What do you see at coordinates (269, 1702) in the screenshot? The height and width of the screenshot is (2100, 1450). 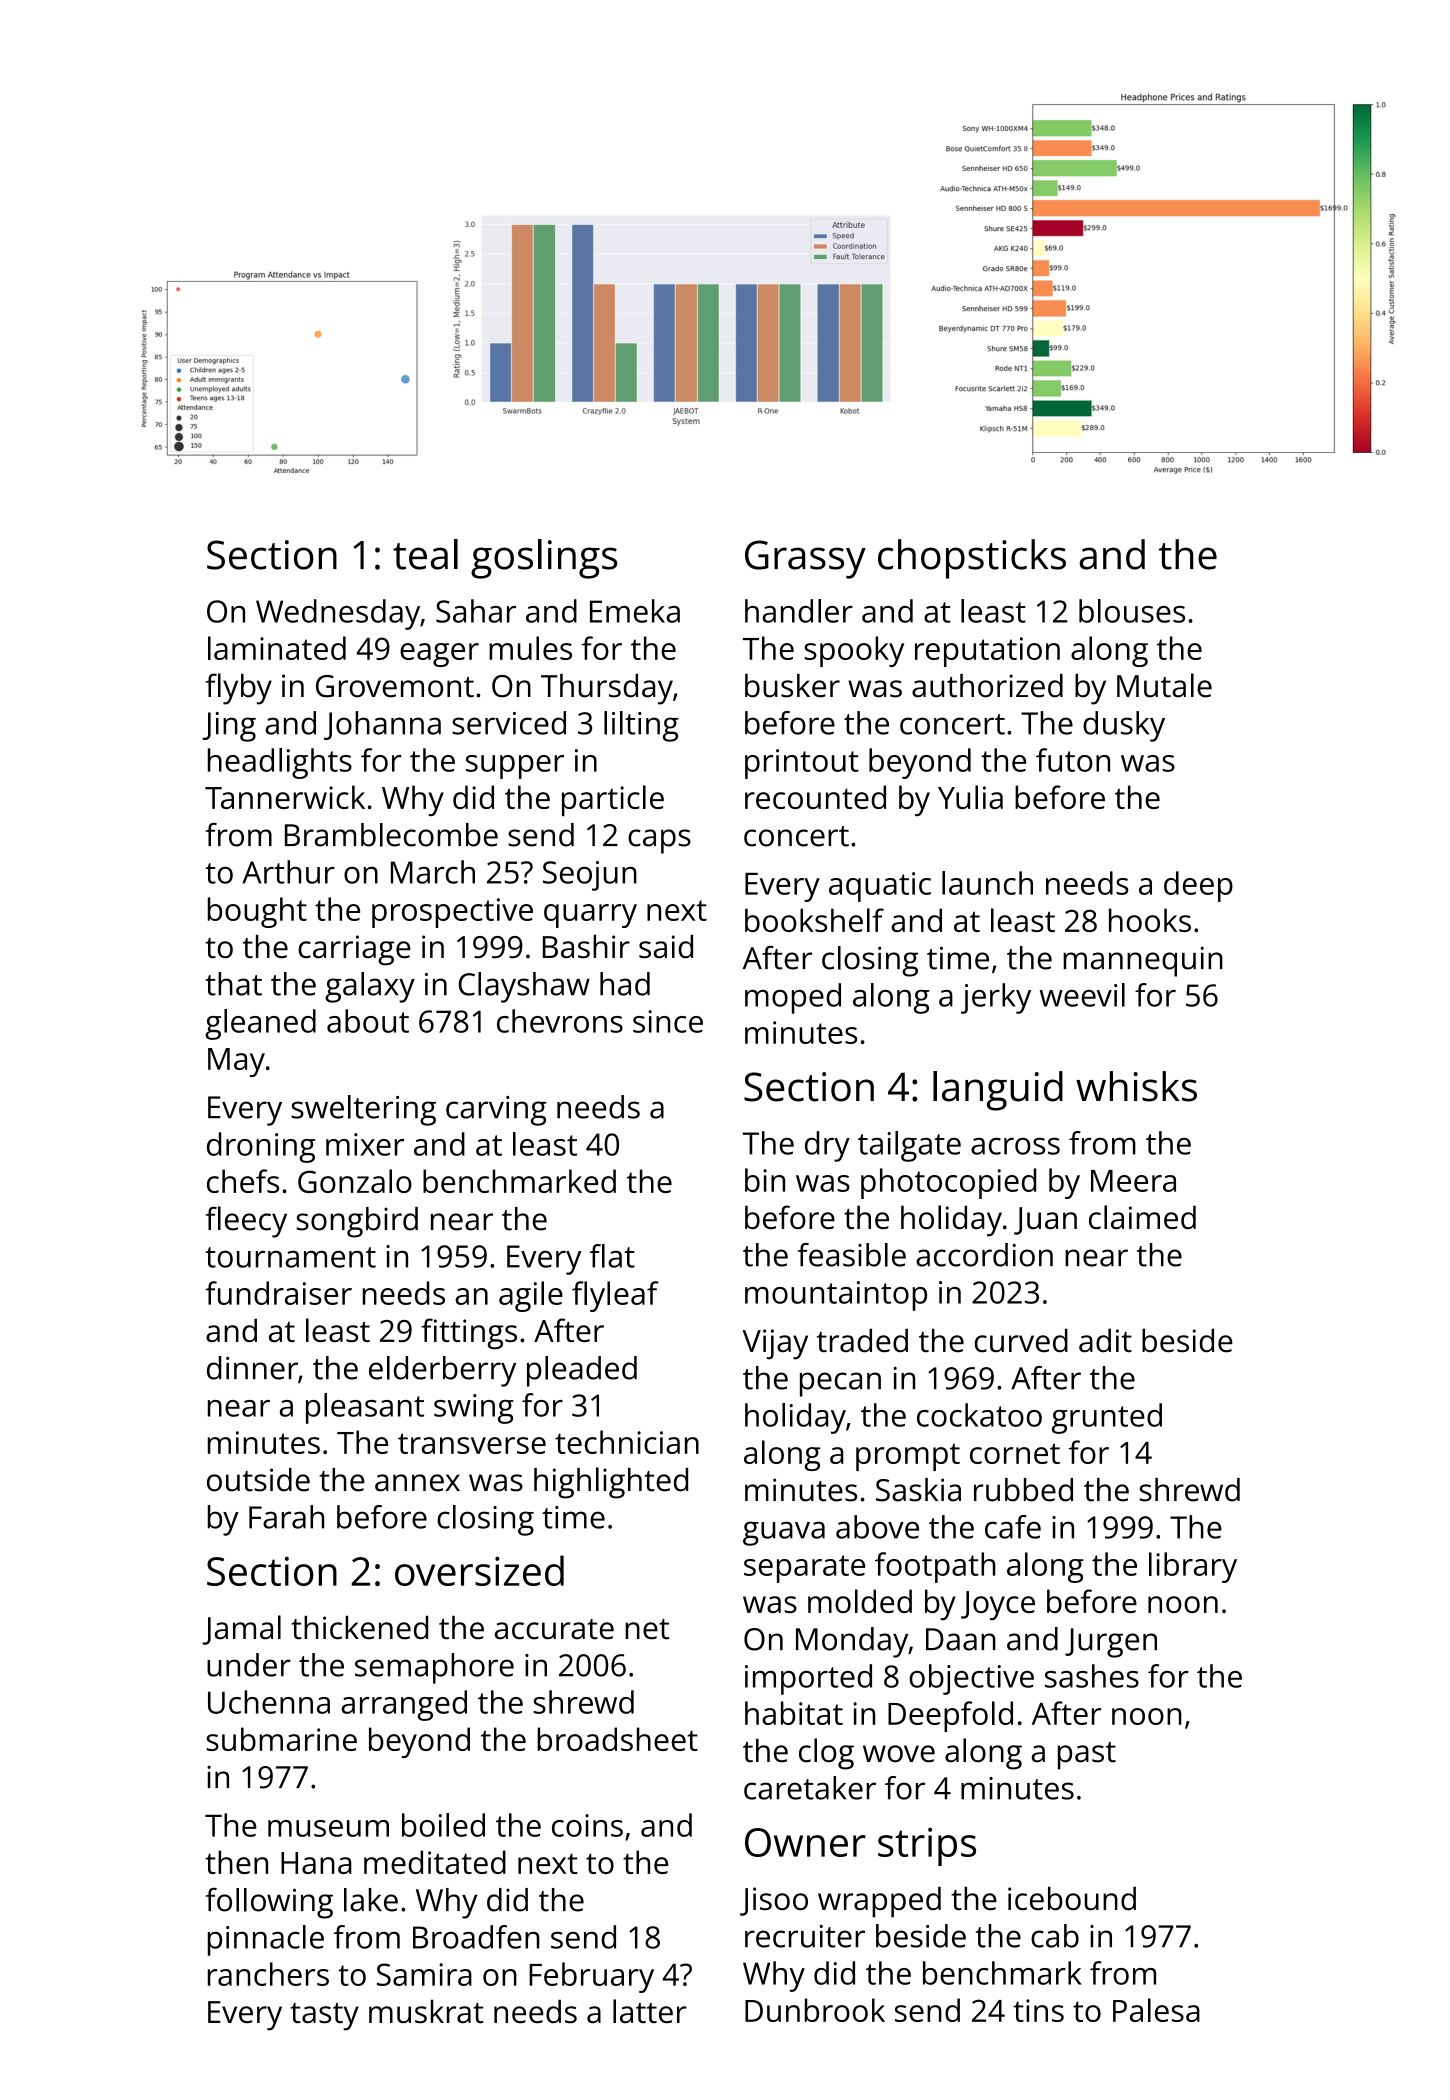 I see `Uchenna` at bounding box center [269, 1702].
